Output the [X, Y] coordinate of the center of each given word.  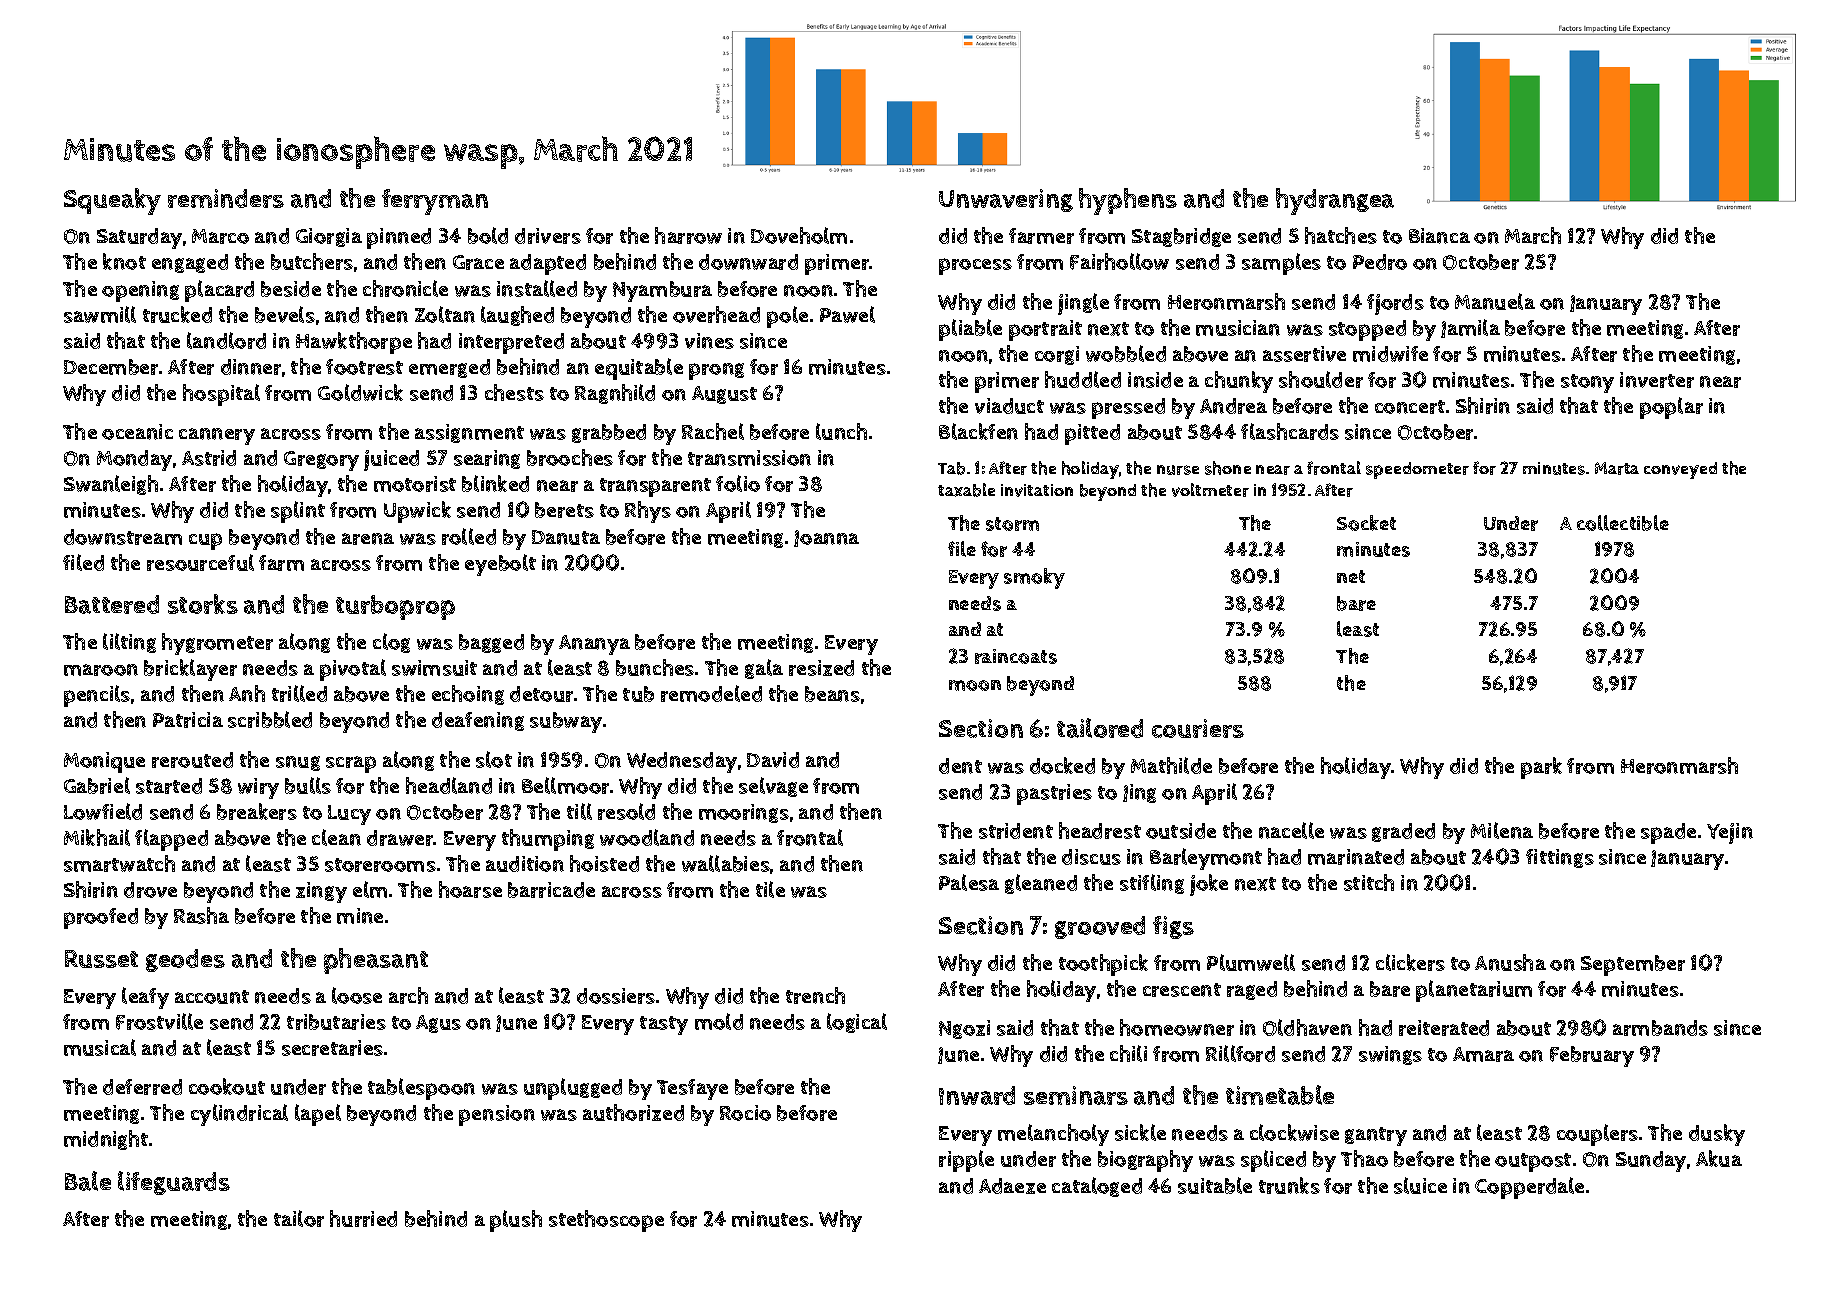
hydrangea [1335, 201]
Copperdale [1529, 1188]
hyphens [1128, 201]
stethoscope [606, 1221]
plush [516, 1221]
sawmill [100, 314]
